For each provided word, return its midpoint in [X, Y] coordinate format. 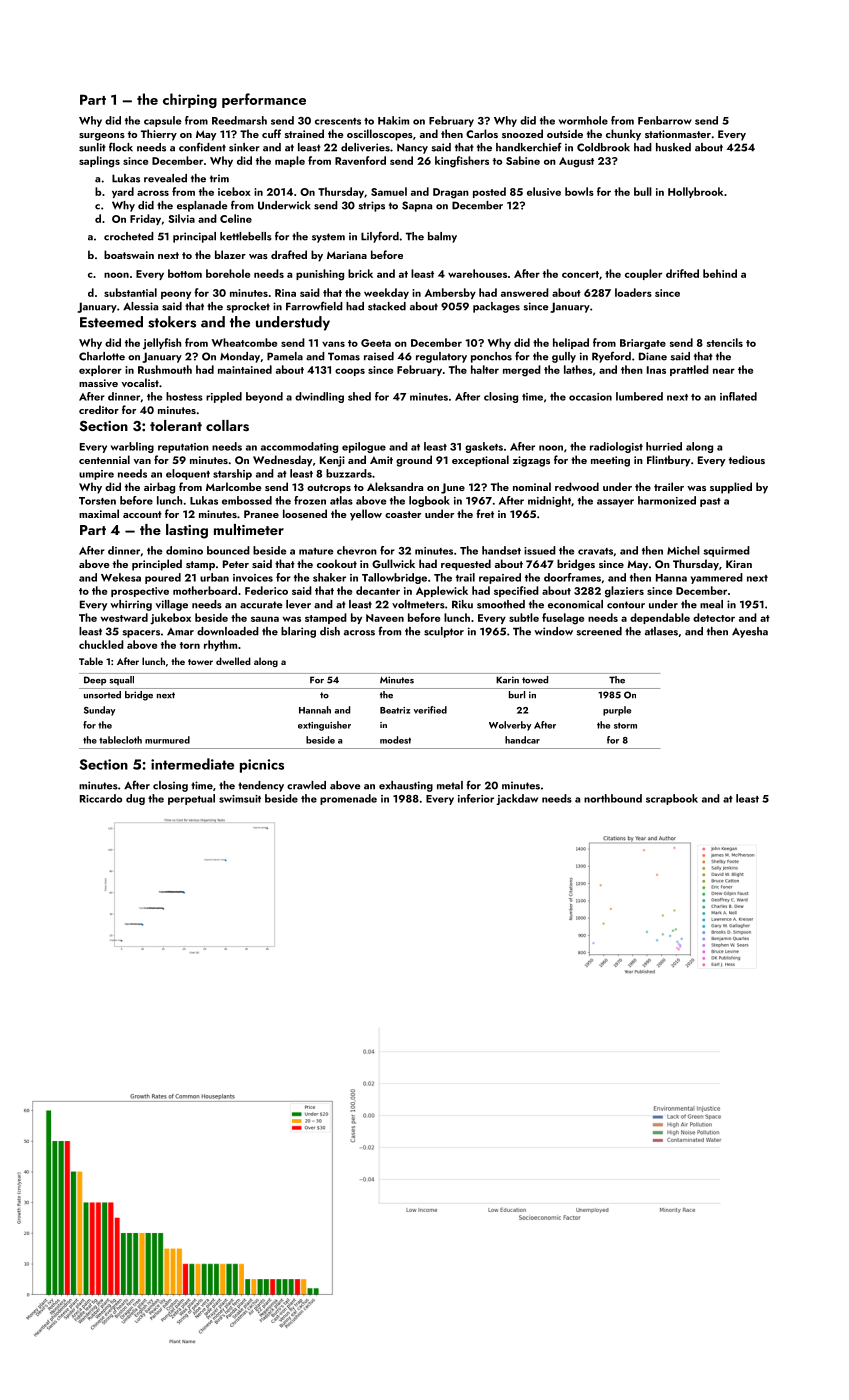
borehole [228, 273]
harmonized [667, 500]
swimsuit [240, 799]
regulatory [441, 357]
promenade [348, 799]
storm [625, 725]
